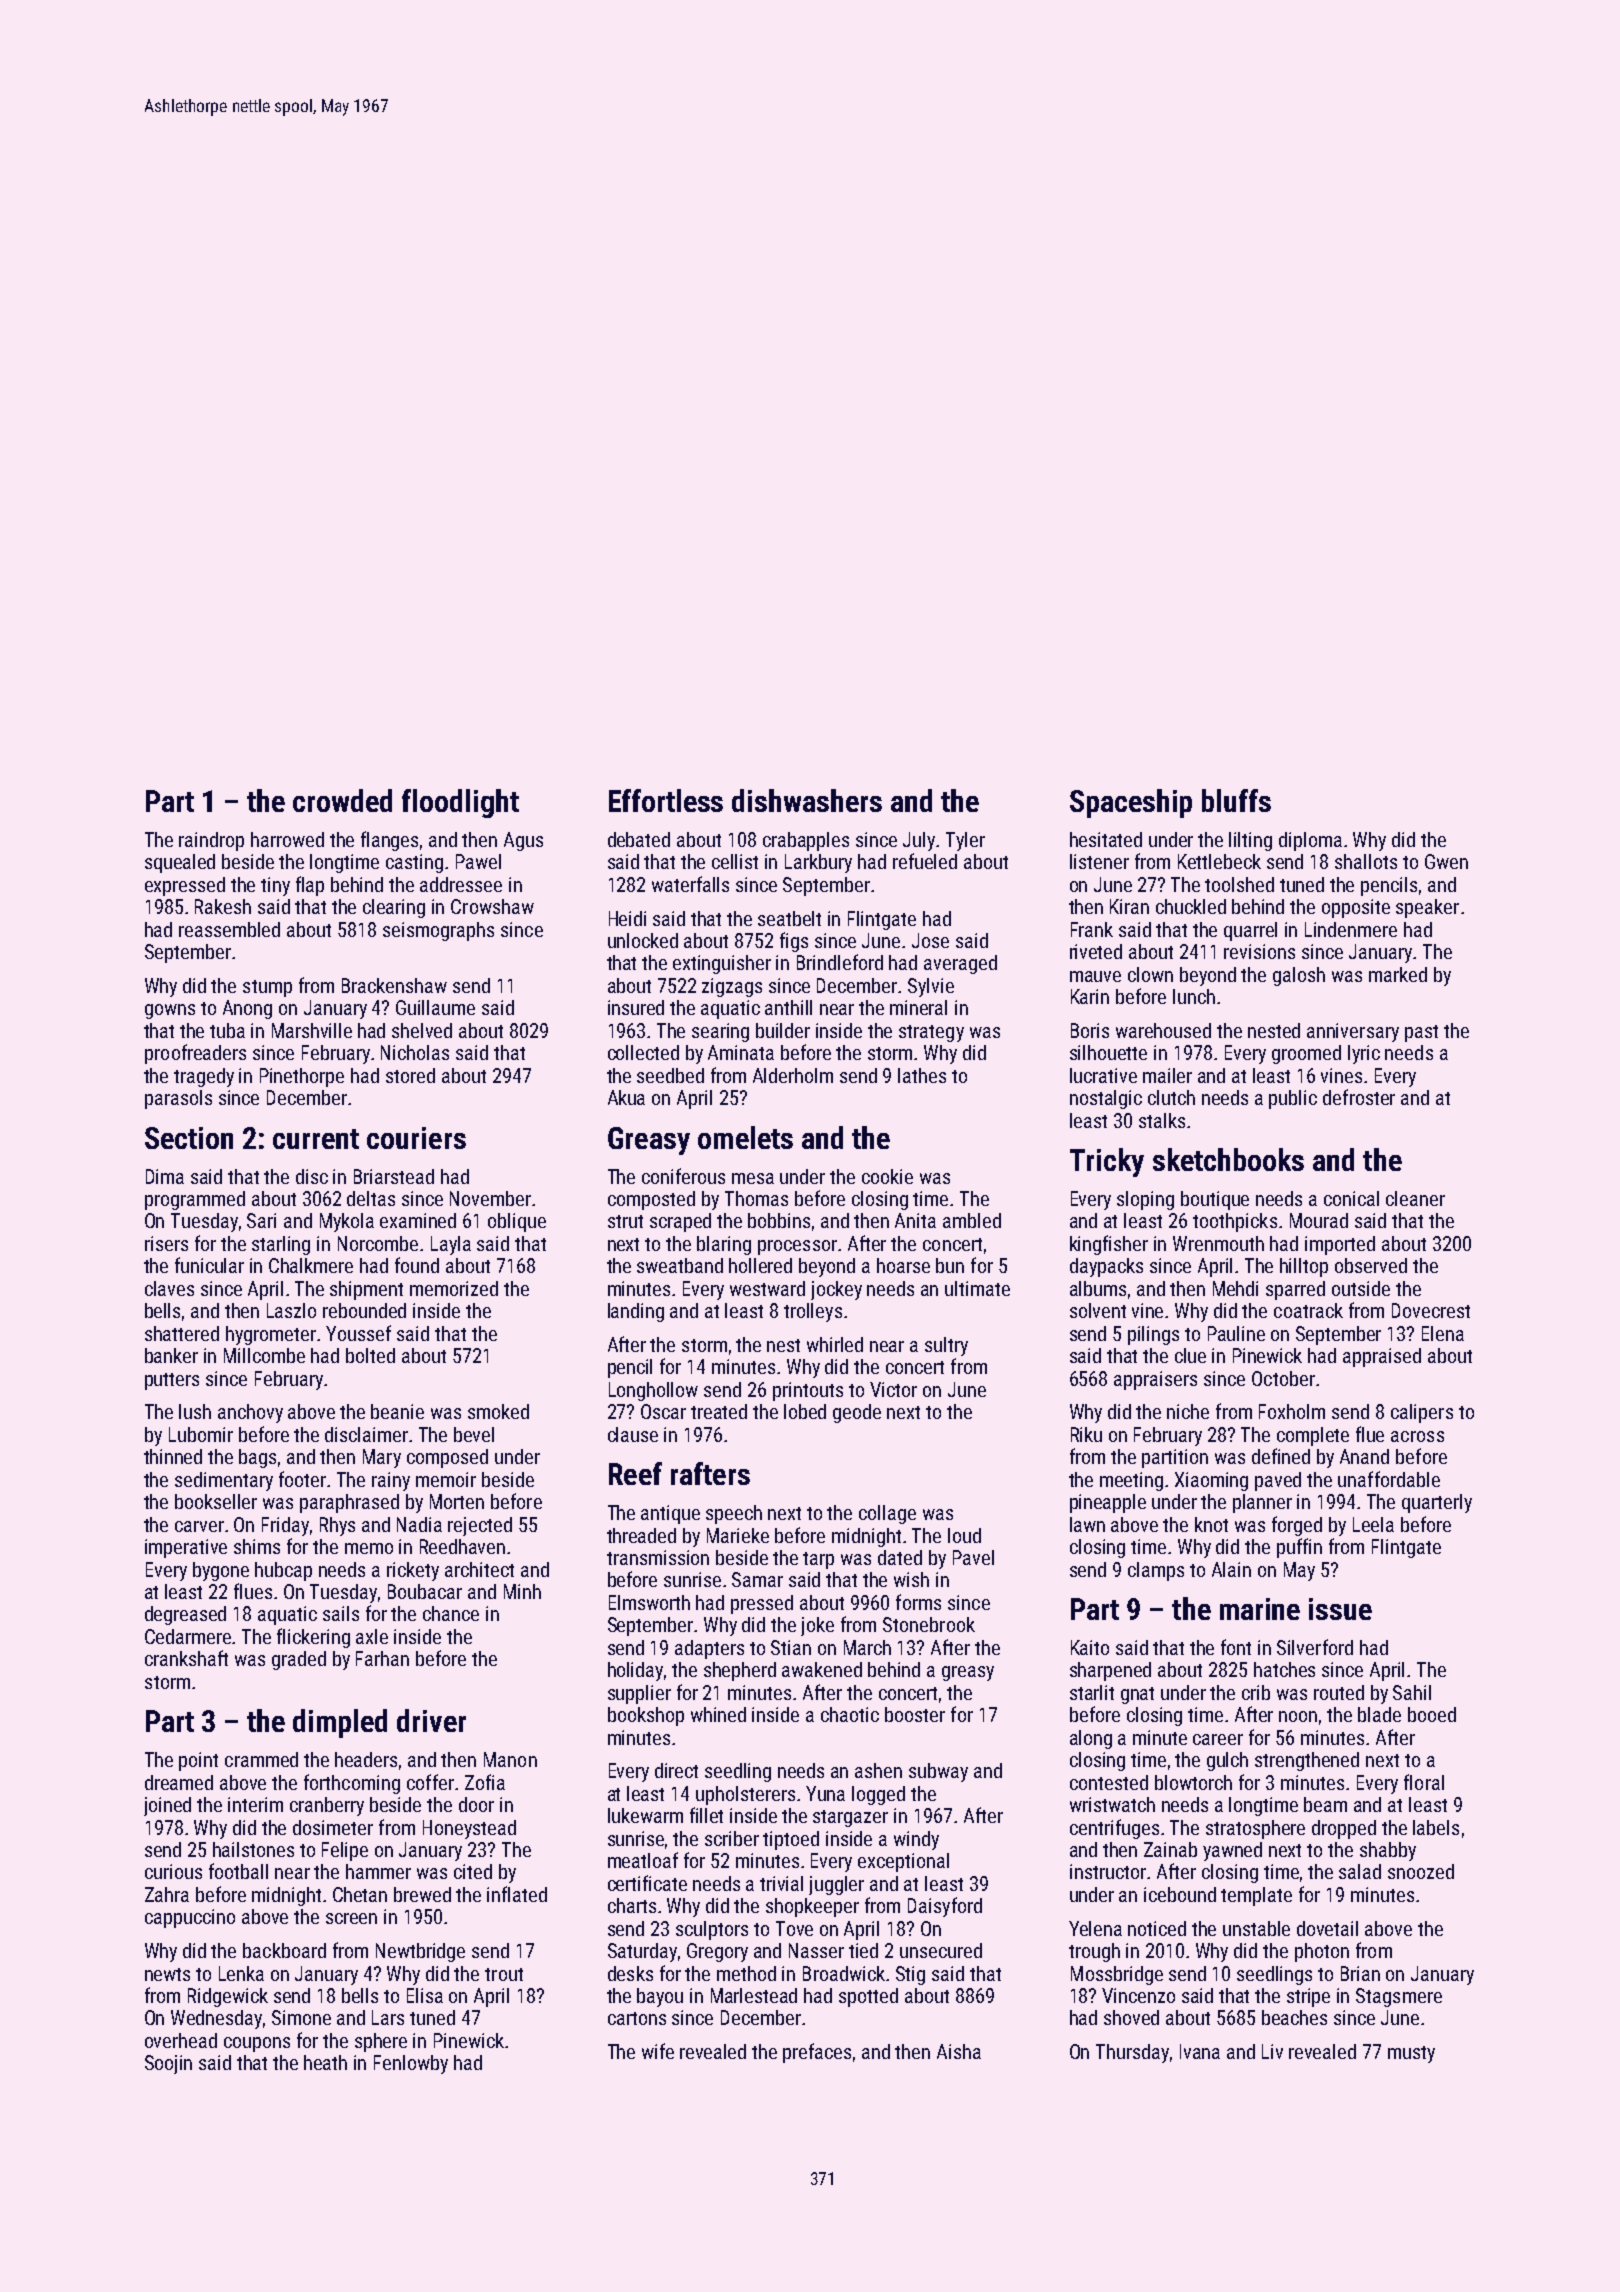 The height and width of the document is (2292, 1620). What do you see at coordinates (1171, 1097) in the document?
I see `clutch` at bounding box center [1171, 1097].
